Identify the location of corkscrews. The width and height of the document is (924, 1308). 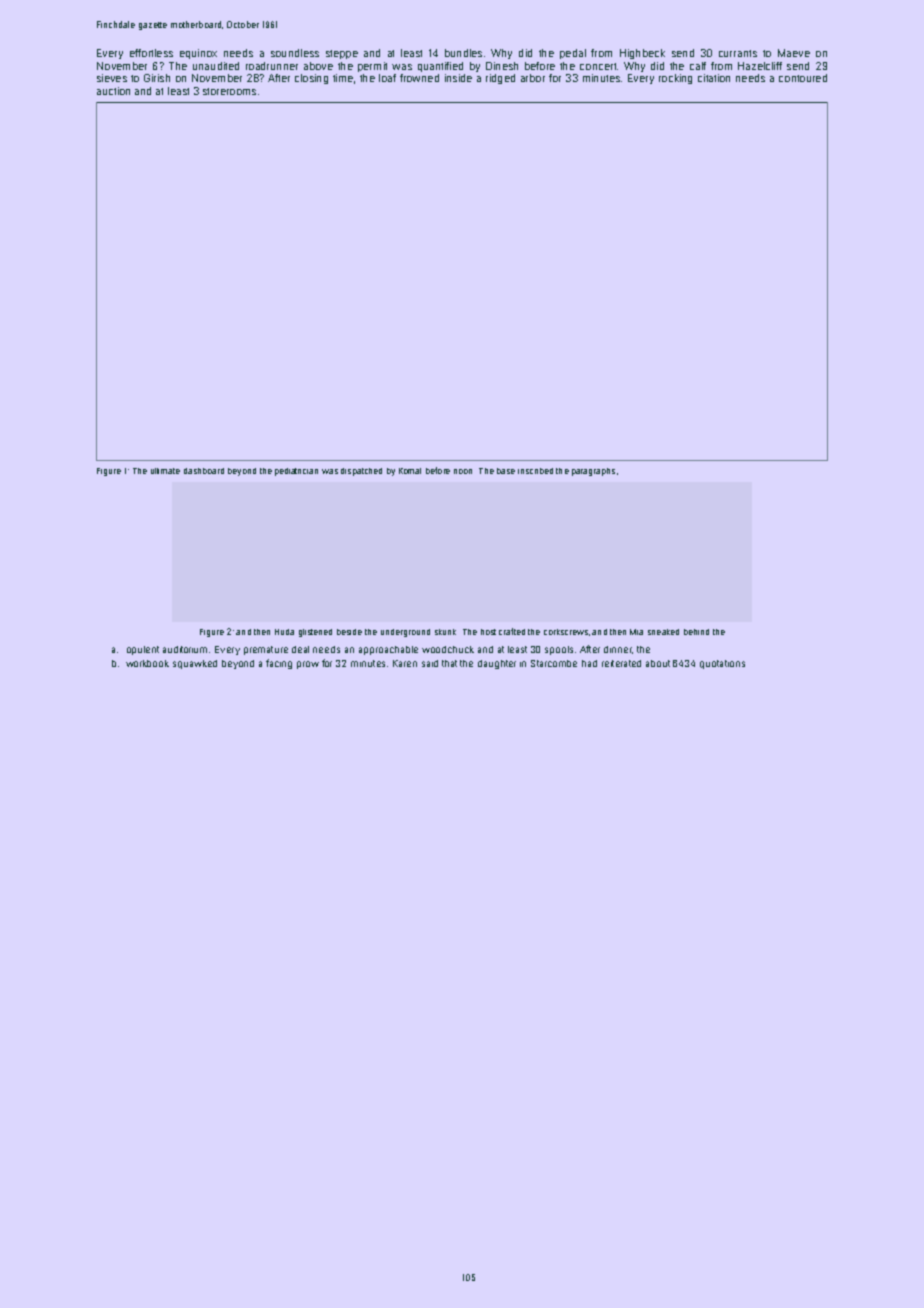
(566, 632).
